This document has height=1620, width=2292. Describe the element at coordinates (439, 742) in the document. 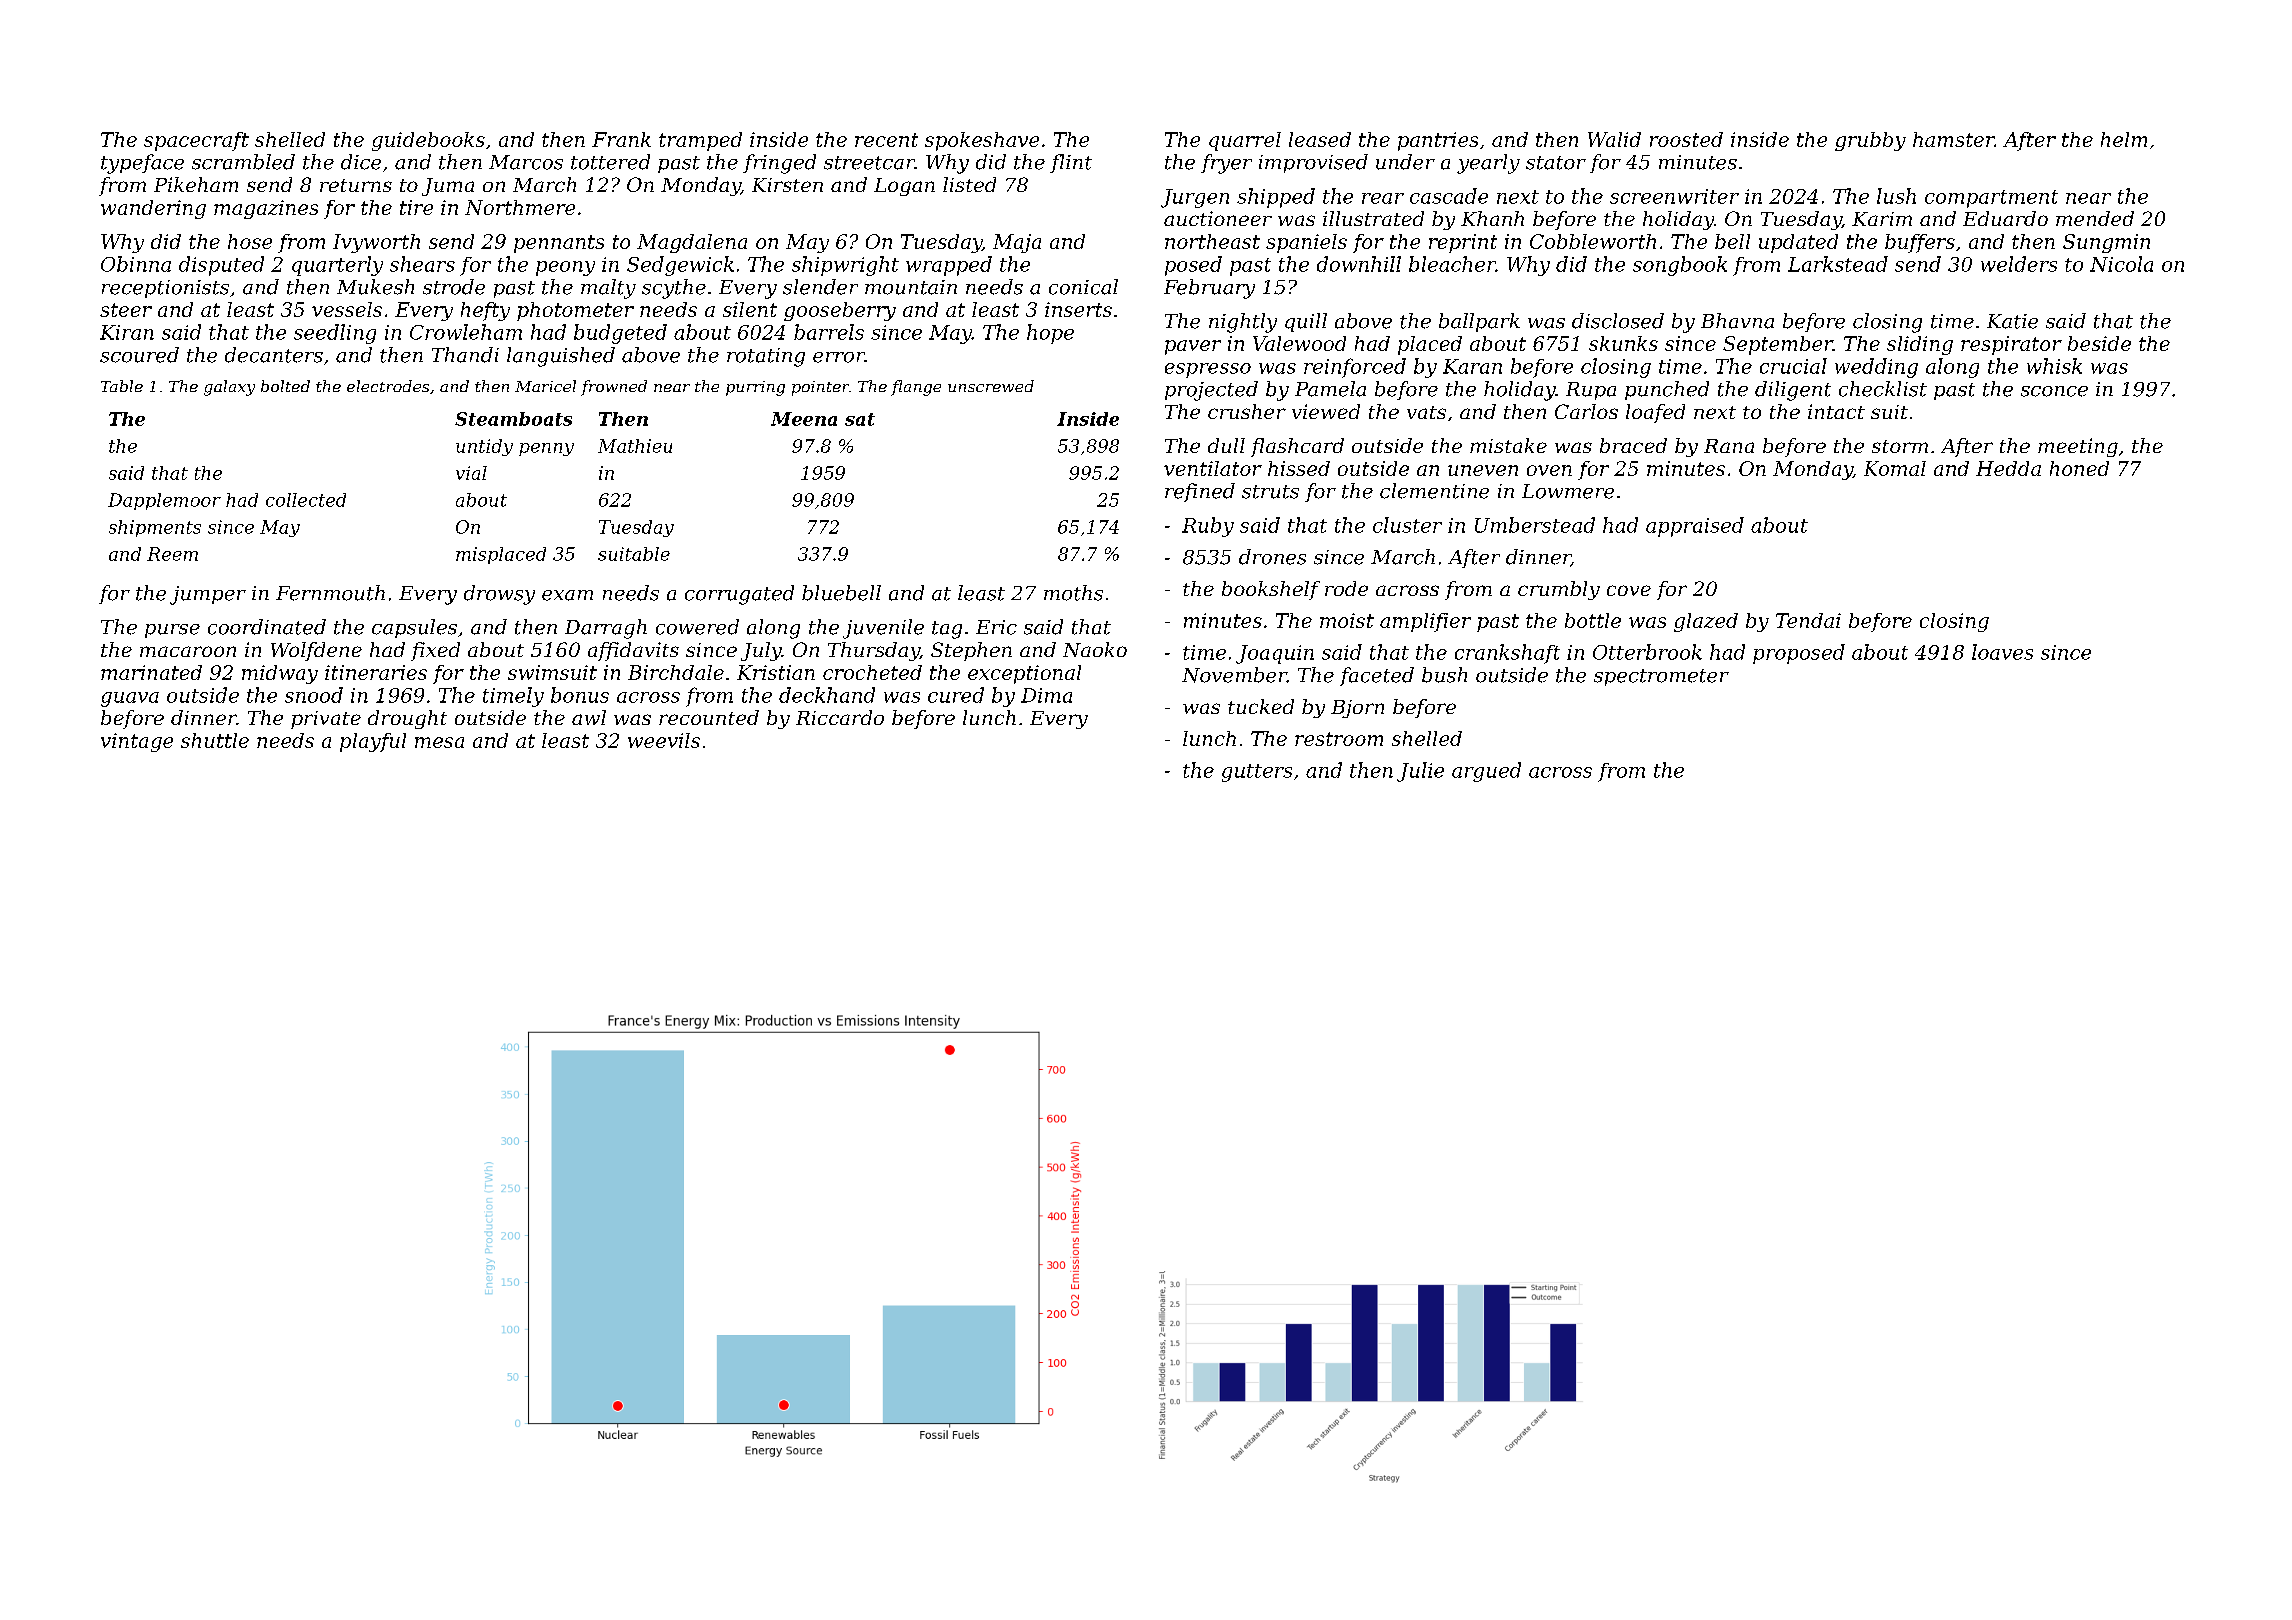

I see `mesa` at that location.
